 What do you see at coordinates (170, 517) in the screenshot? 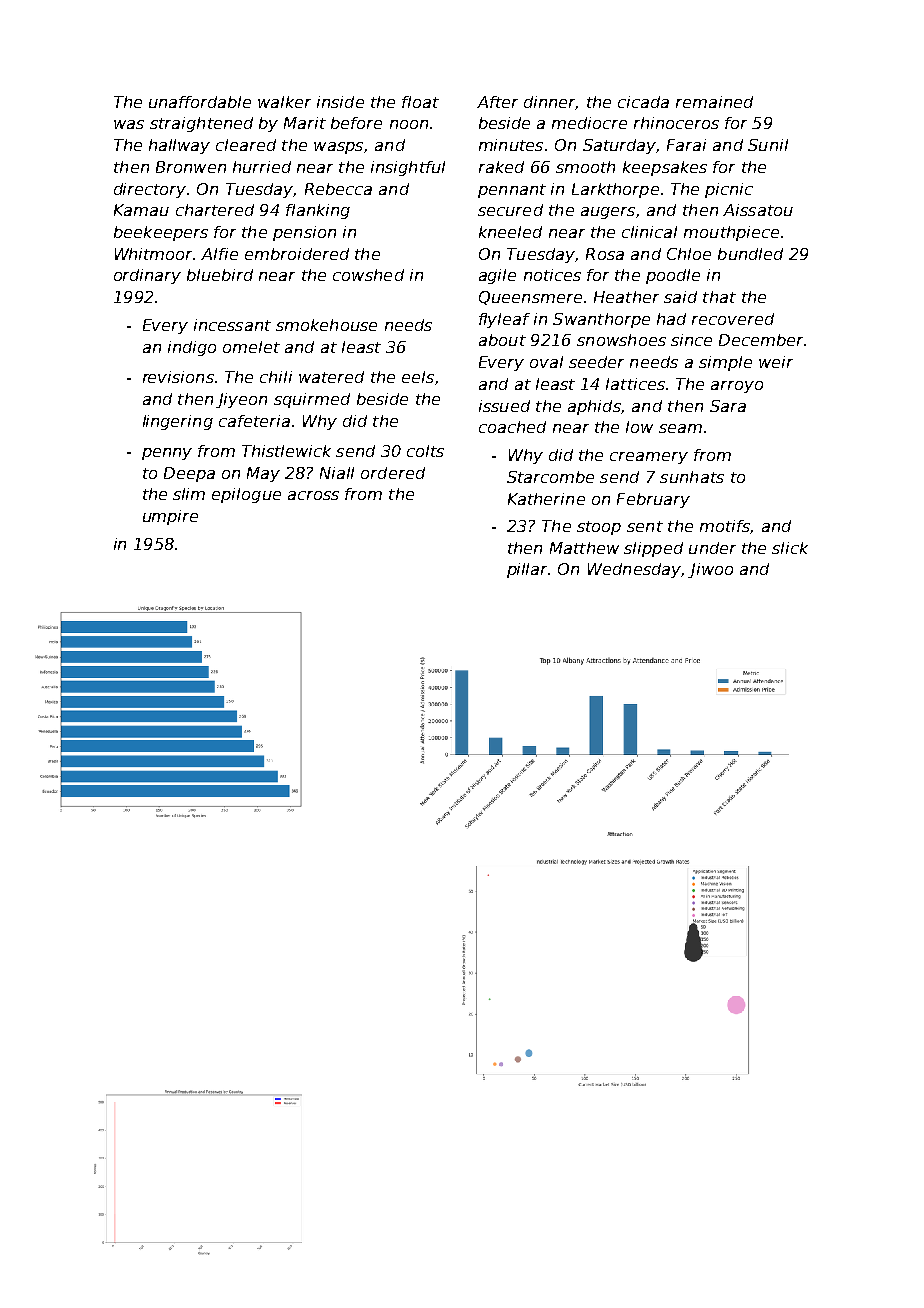
I see `umpire` at bounding box center [170, 517].
